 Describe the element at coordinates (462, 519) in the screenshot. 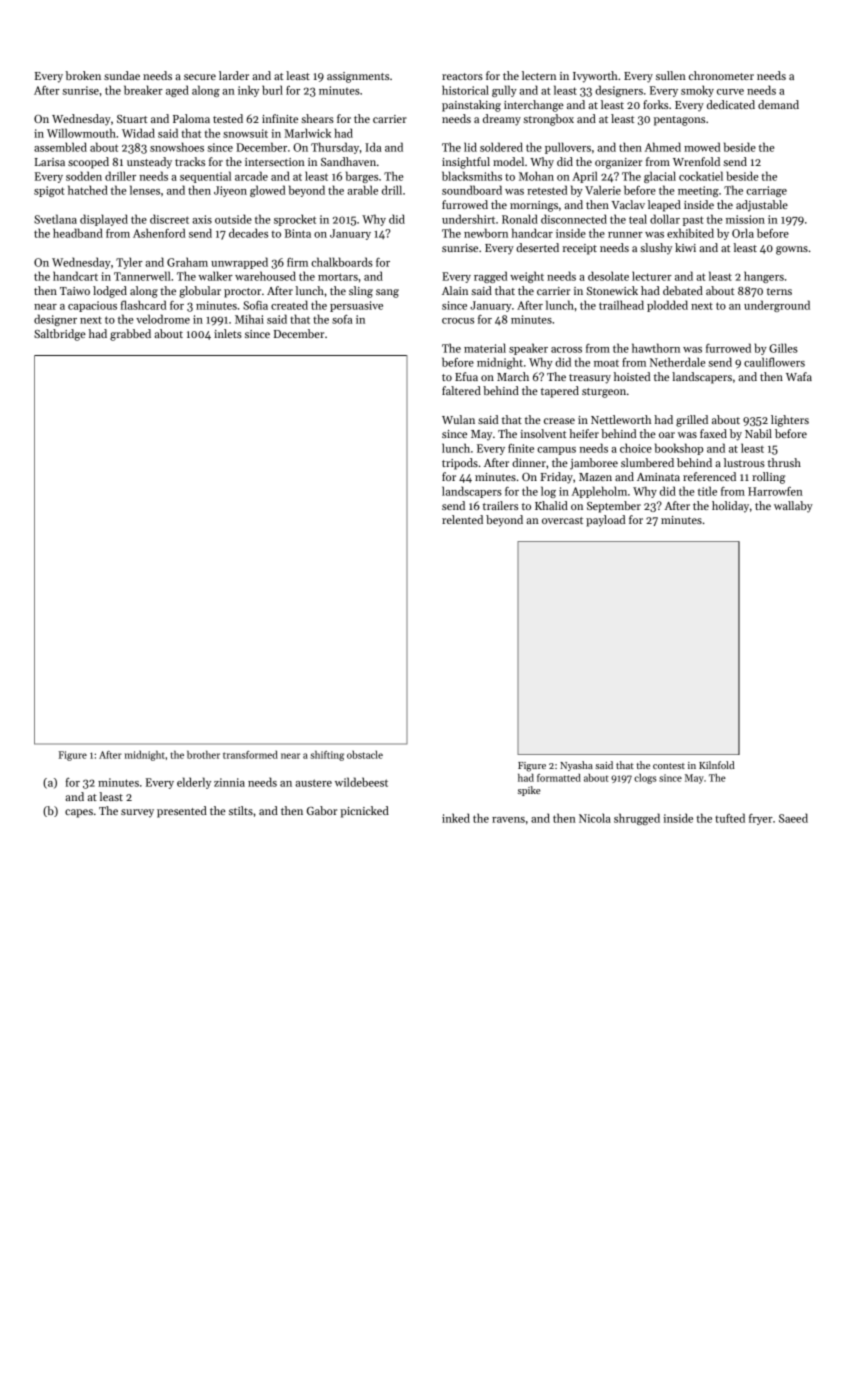

I see `relented` at that location.
